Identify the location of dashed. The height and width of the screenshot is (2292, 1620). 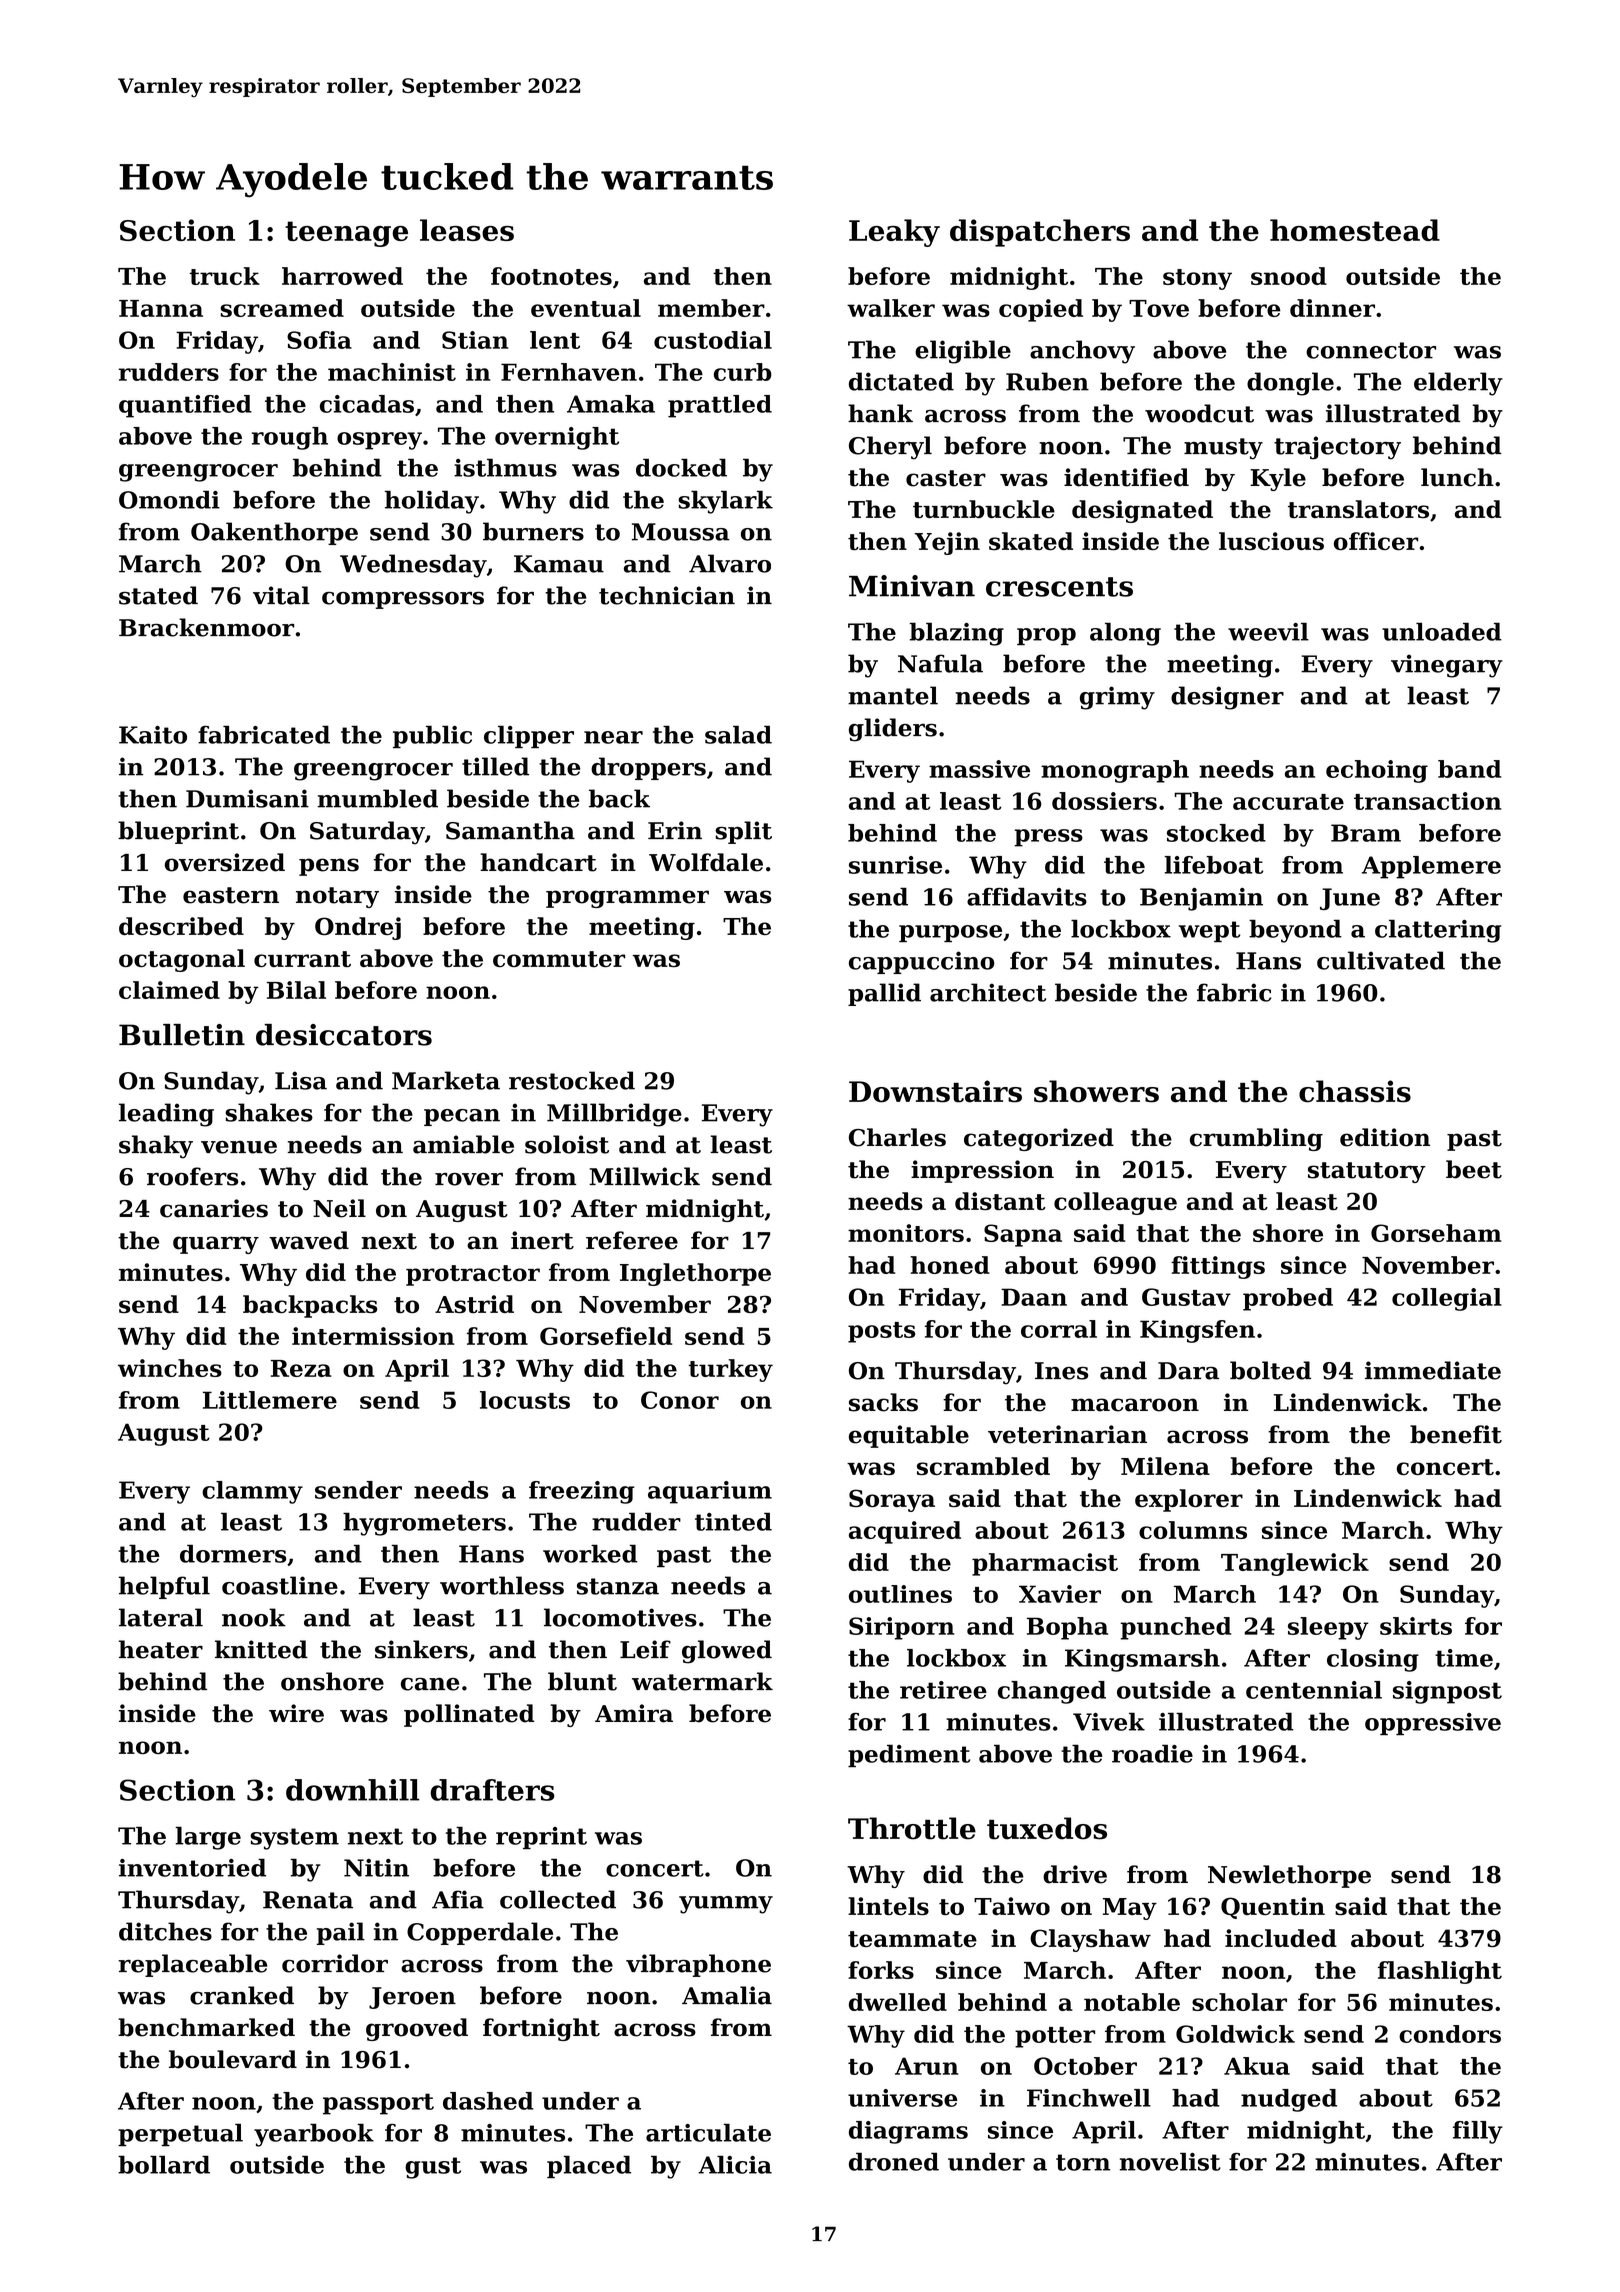
(488, 2101).
